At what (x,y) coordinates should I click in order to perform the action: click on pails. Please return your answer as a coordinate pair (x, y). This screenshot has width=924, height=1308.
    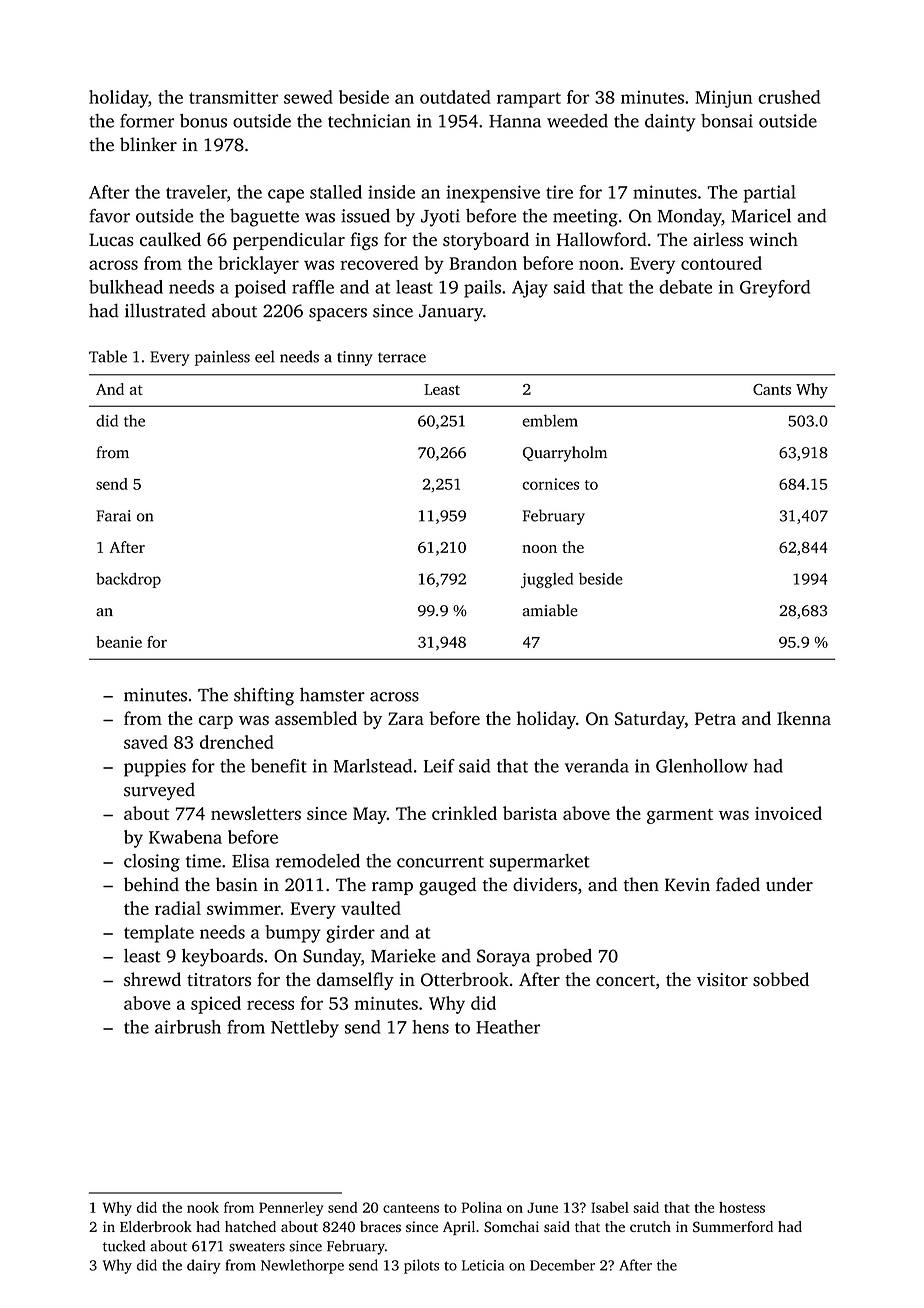
    Looking at the image, I should click on (482, 289).
